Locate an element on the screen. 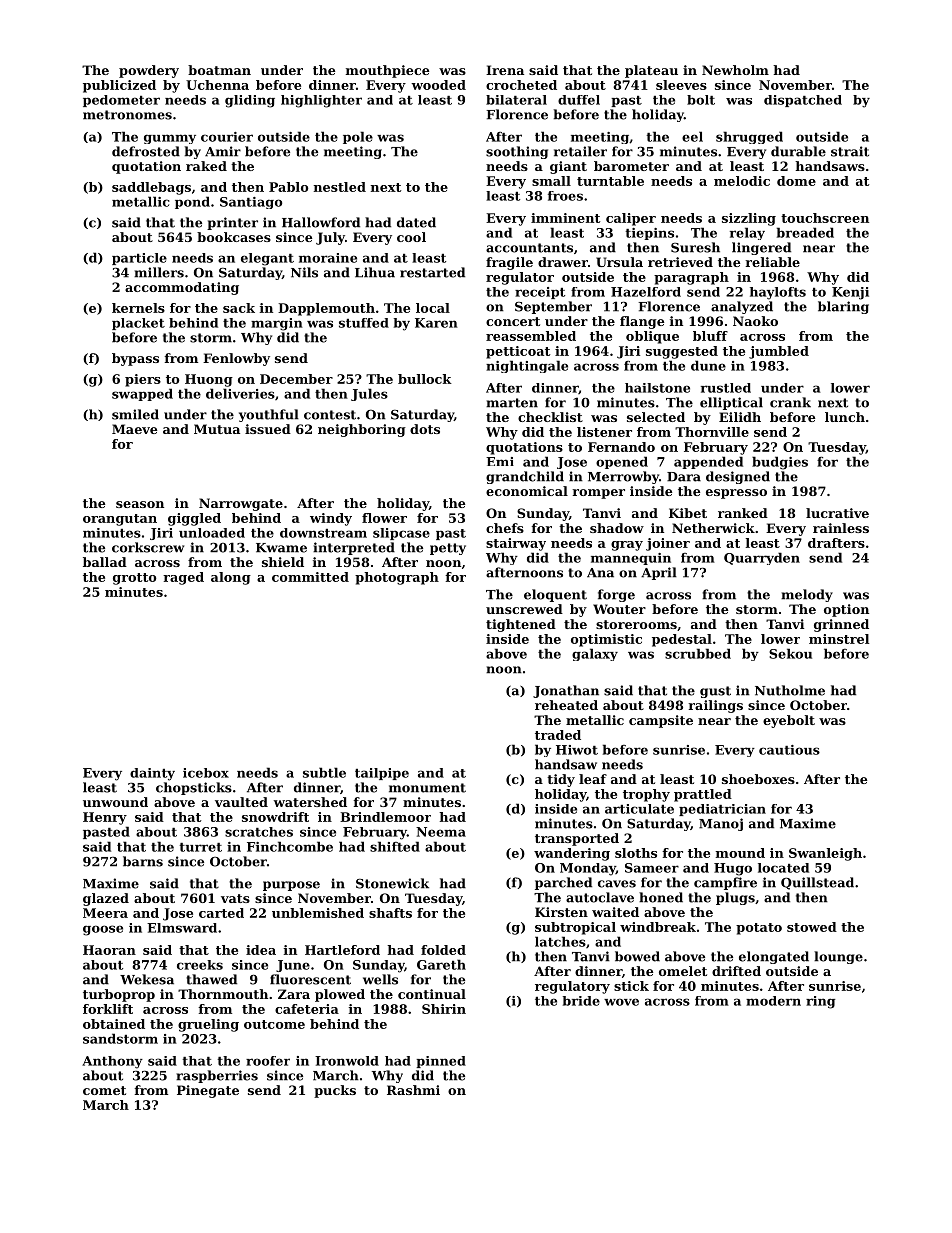  flange is located at coordinates (642, 322).
